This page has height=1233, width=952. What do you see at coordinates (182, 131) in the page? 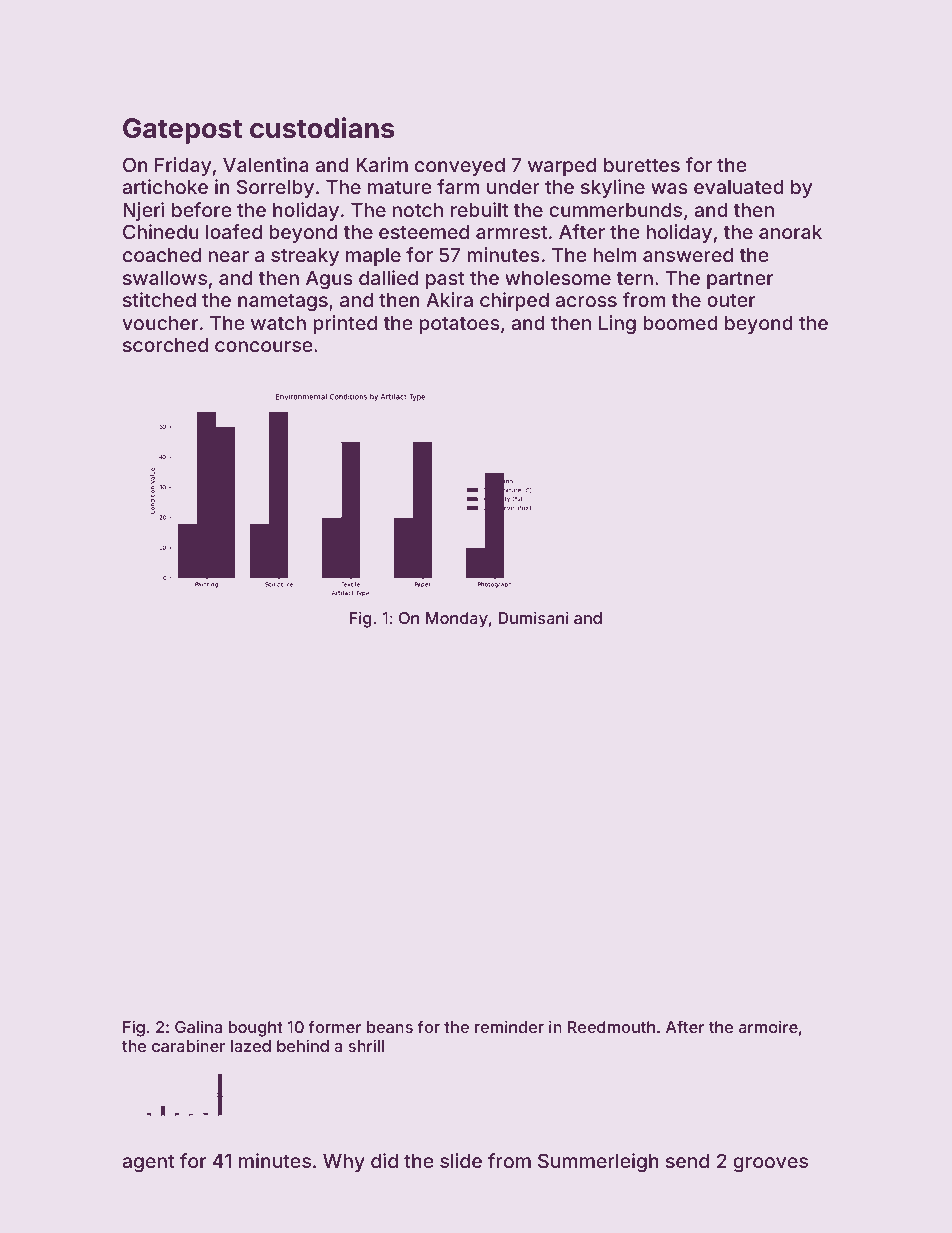
I see `Gatepost` at bounding box center [182, 131].
